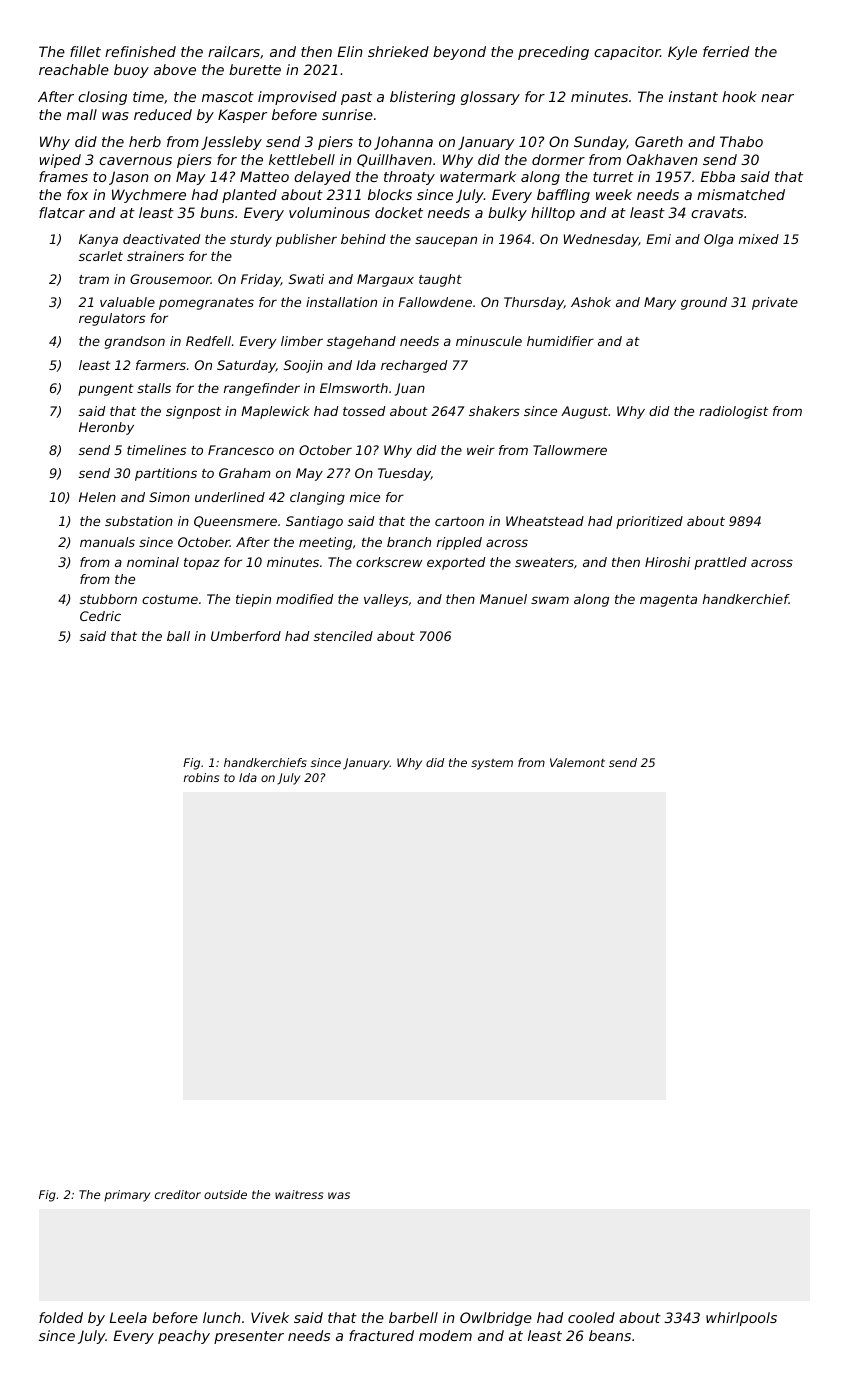 This page has height=1400, width=849. I want to click on valleys, so click(386, 600).
